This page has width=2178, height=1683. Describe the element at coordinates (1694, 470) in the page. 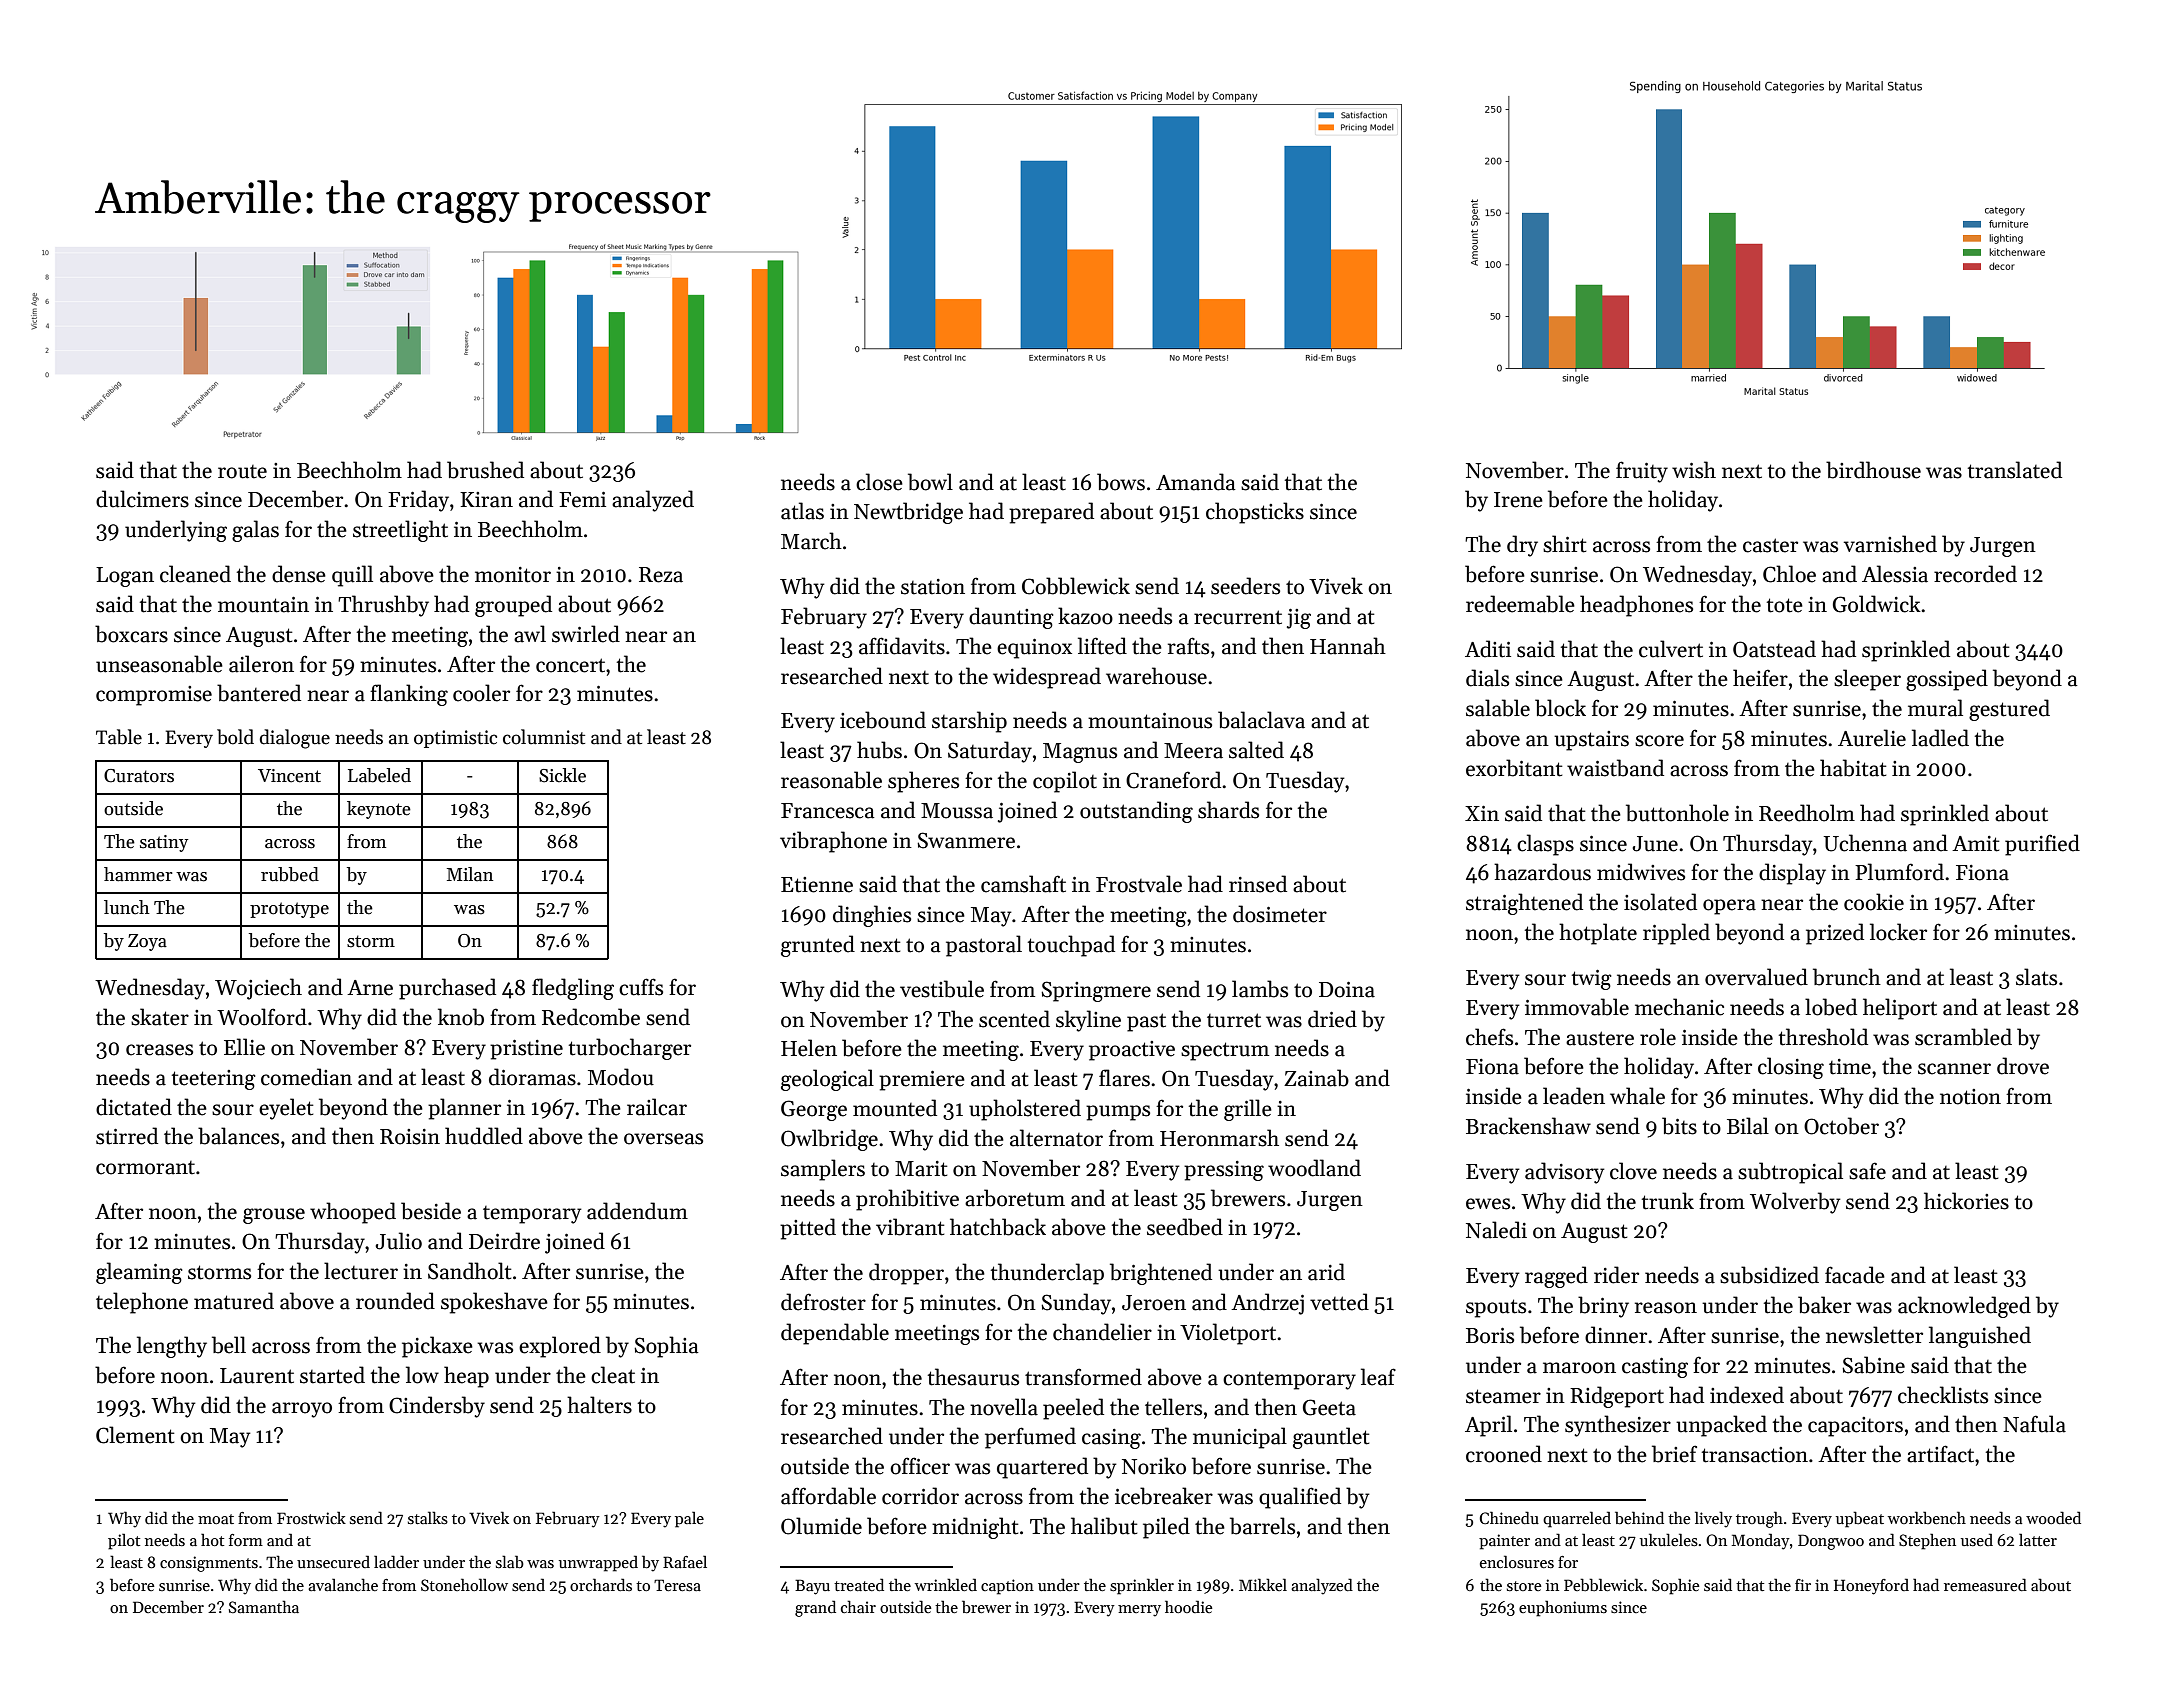

I see `wish` at that location.
